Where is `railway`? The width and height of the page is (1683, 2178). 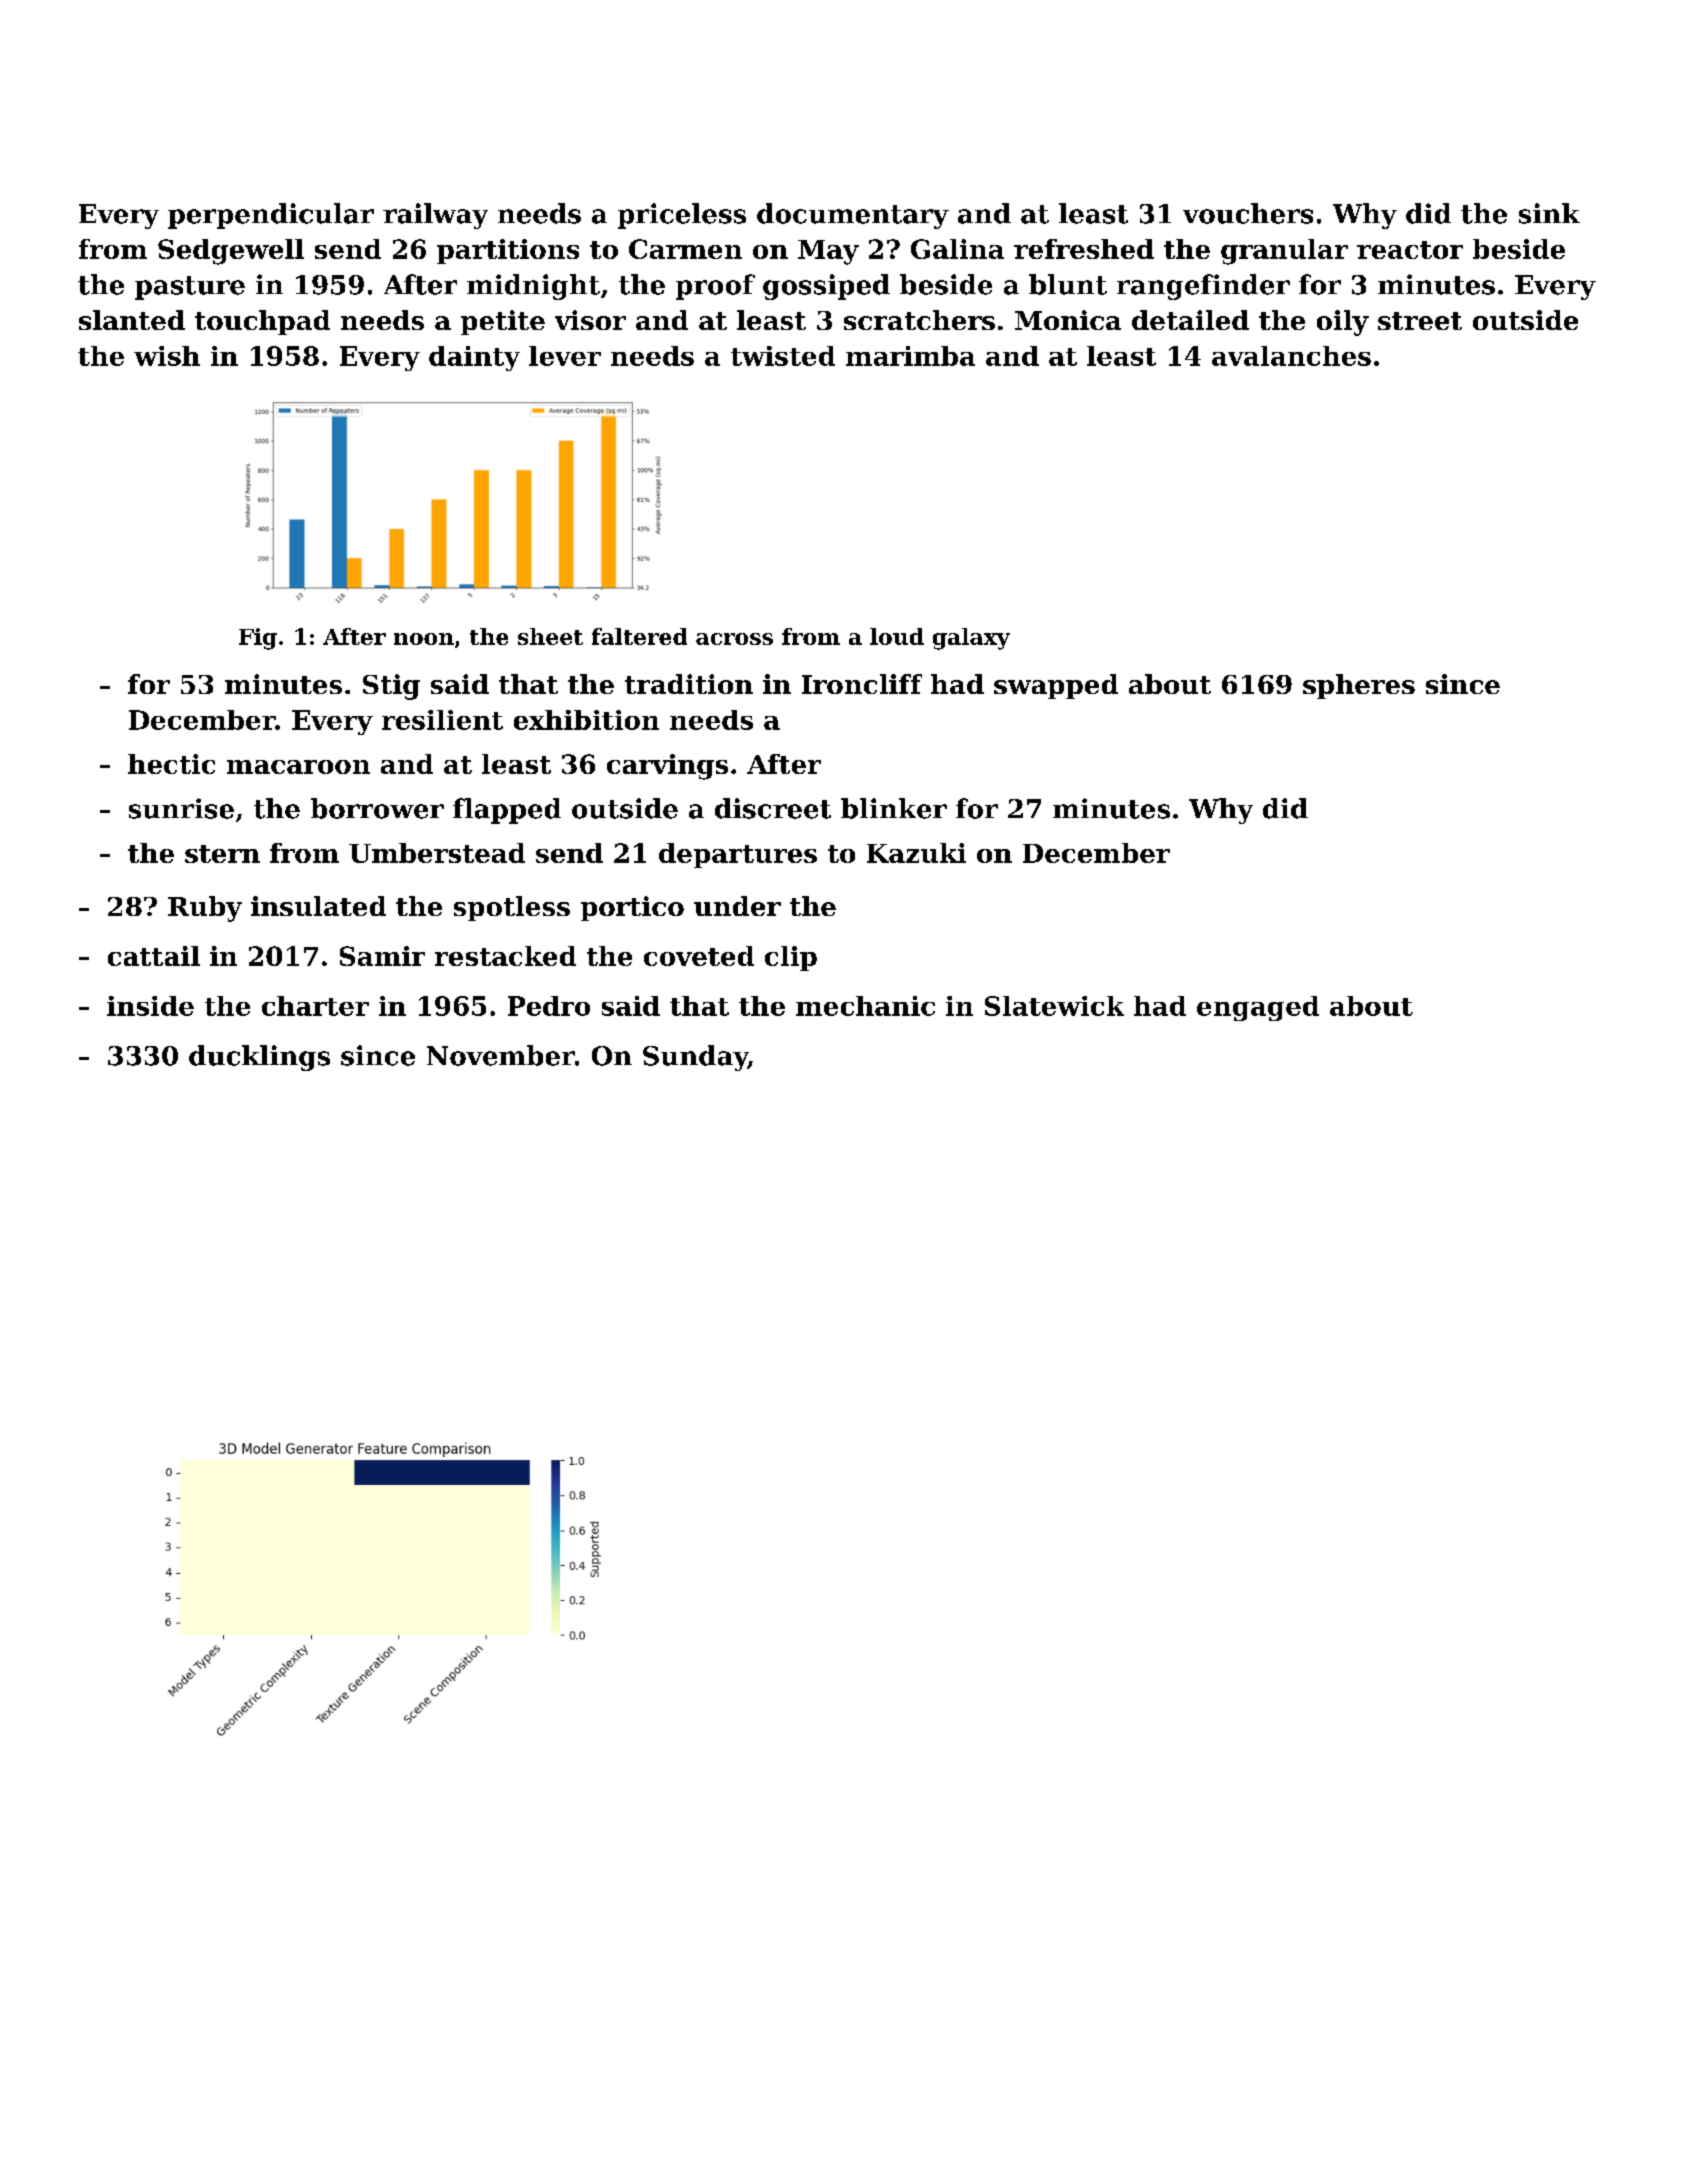
railway is located at coordinates (435, 216).
